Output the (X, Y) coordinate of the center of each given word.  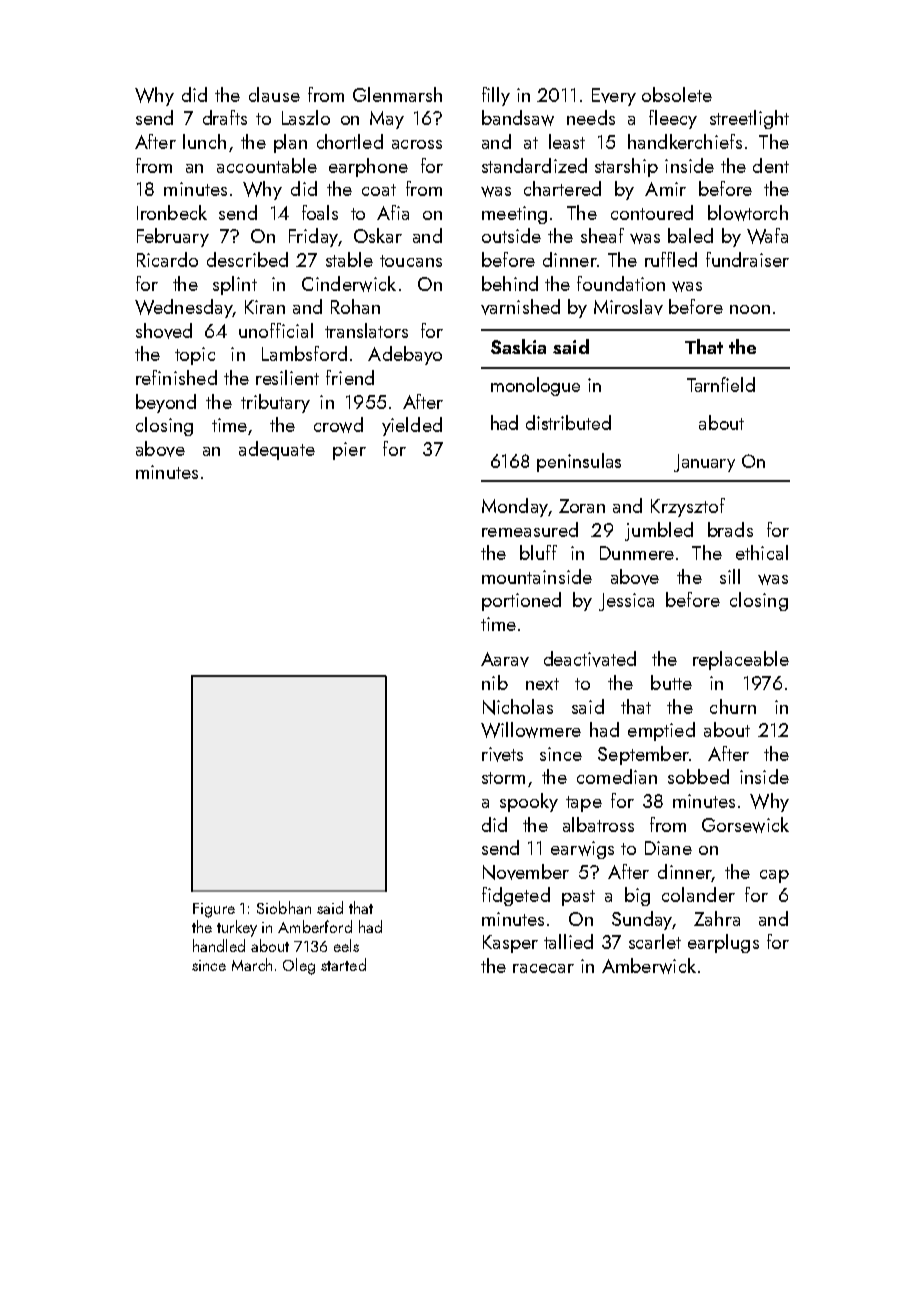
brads (730, 529)
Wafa (767, 236)
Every (614, 97)
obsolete (677, 94)
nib (495, 682)
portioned (521, 601)
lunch (204, 141)
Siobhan (284, 907)
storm (503, 778)
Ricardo (167, 259)
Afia (393, 212)
